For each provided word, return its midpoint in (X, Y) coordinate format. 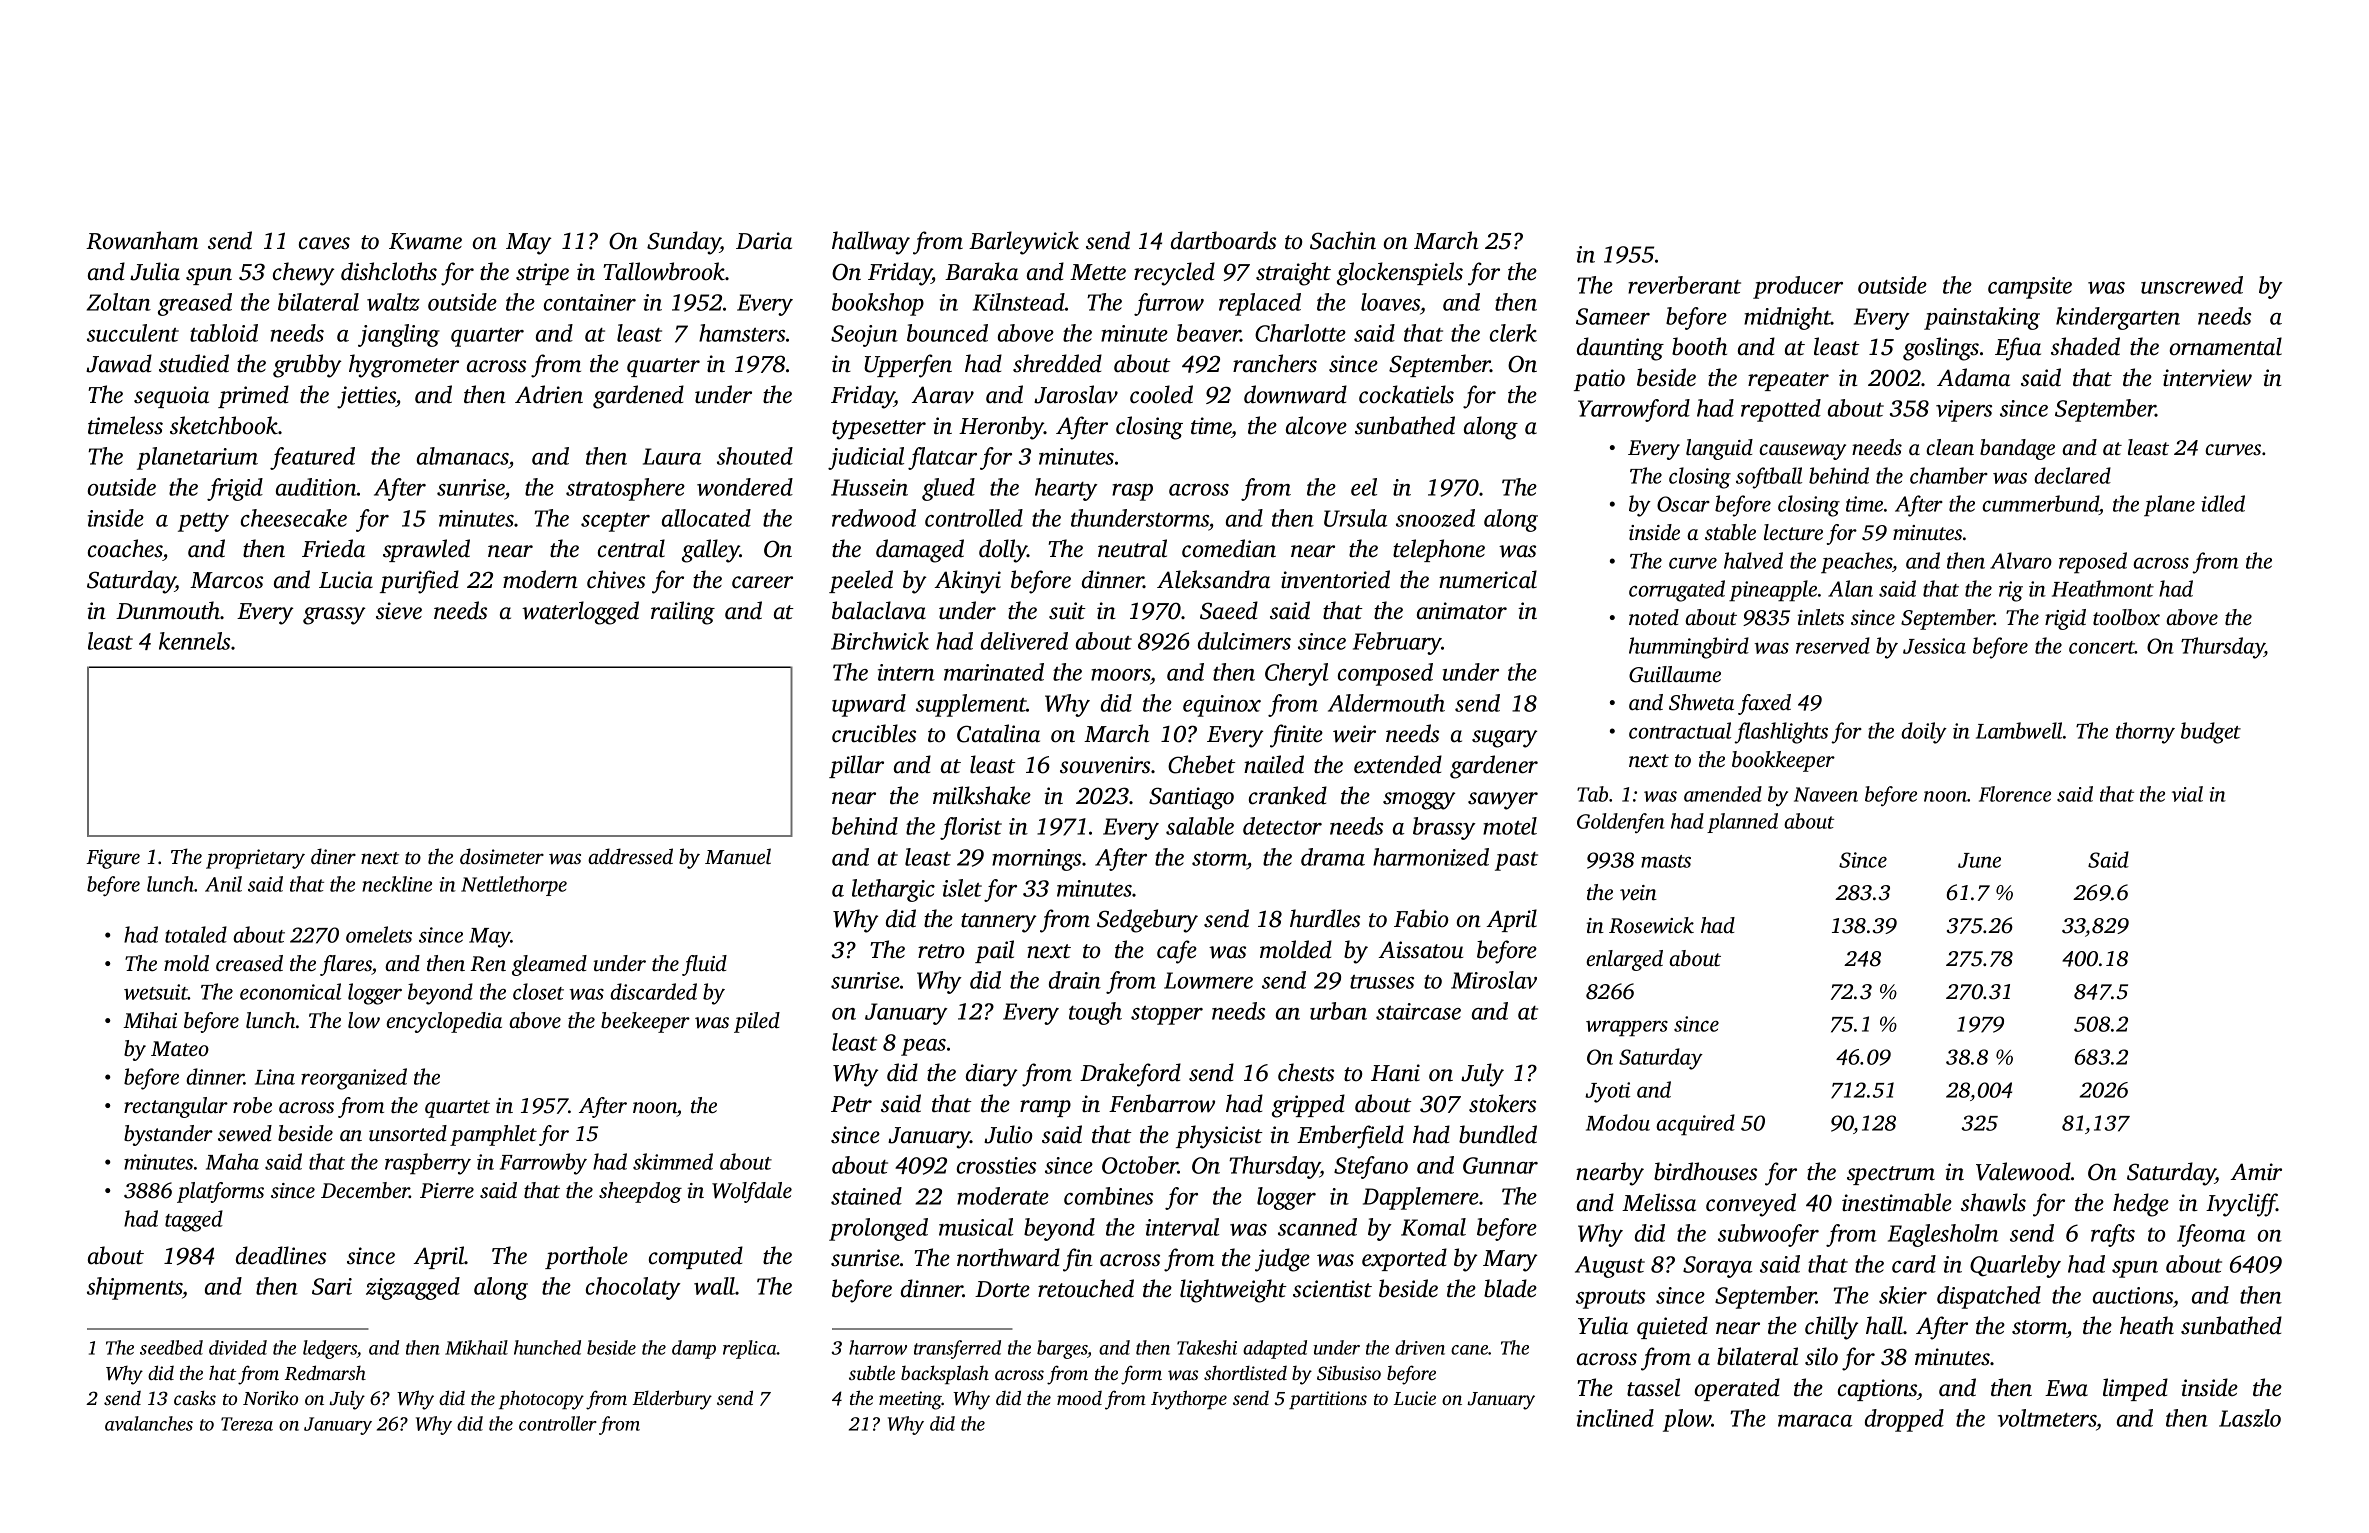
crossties (996, 1165)
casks (195, 1397)
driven (1420, 1347)
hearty (1066, 489)
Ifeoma (2211, 1235)
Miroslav (1494, 980)
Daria (764, 241)
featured (312, 458)
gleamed (549, 965)
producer (1798, 287)
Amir (2256, 1172)
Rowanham (142, 240)
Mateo (180, 1048)
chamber (1949, 475)
